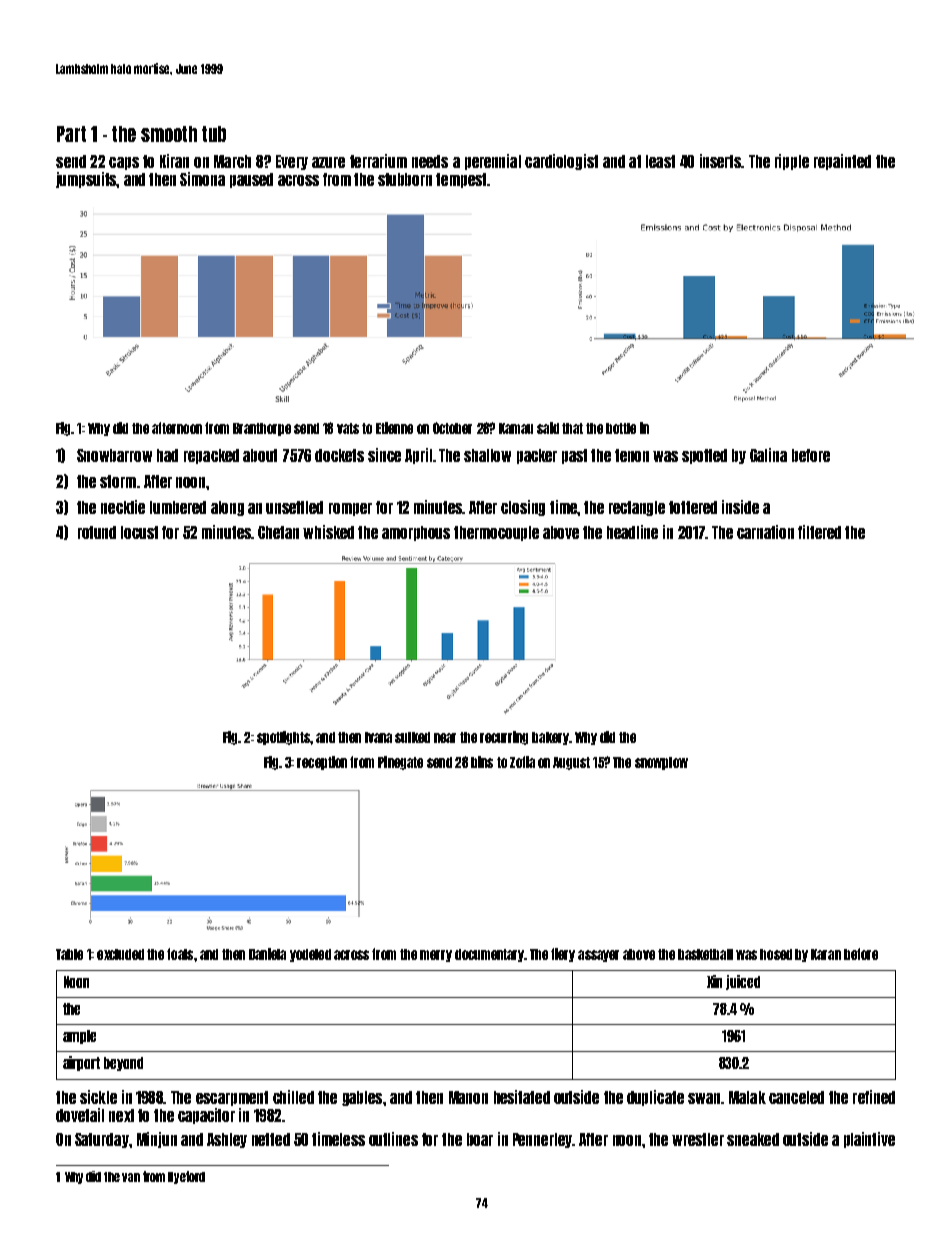 The image size is (952, 1233). What do you see at coordinates (278, 532) in the document?
I see `Chetan` at bounding box center [278, 532].
